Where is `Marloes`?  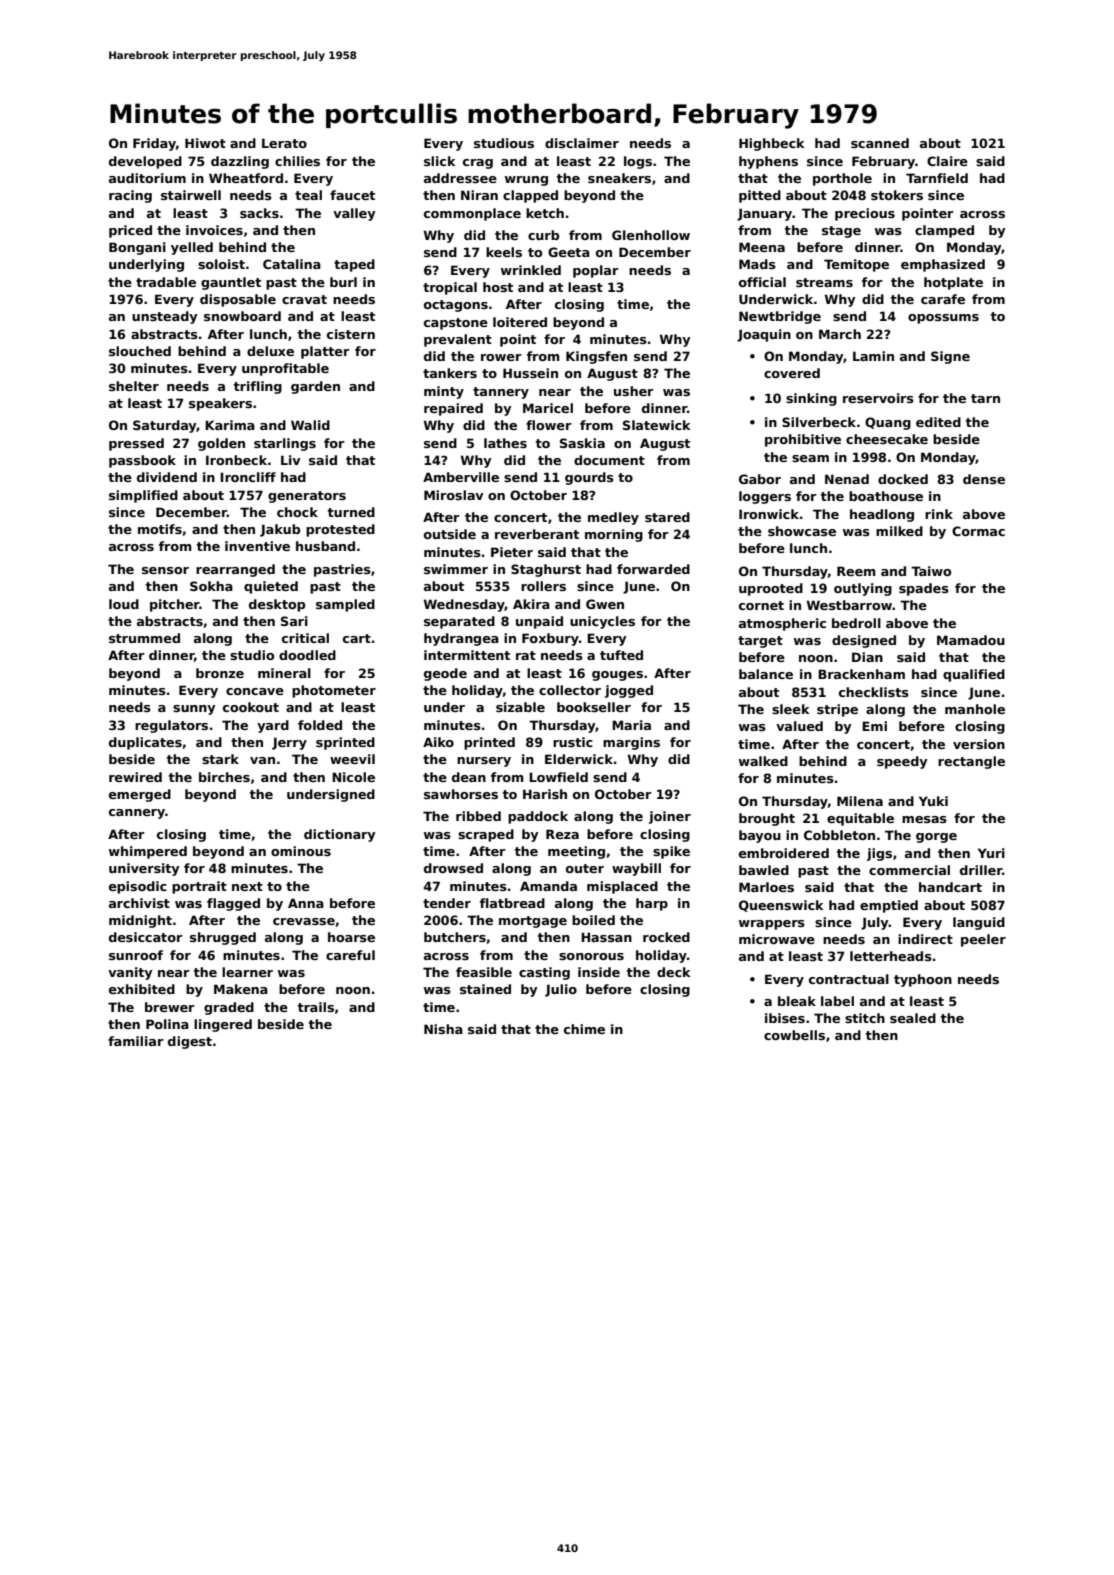
Marloes is located at coordinates (766, 887).
